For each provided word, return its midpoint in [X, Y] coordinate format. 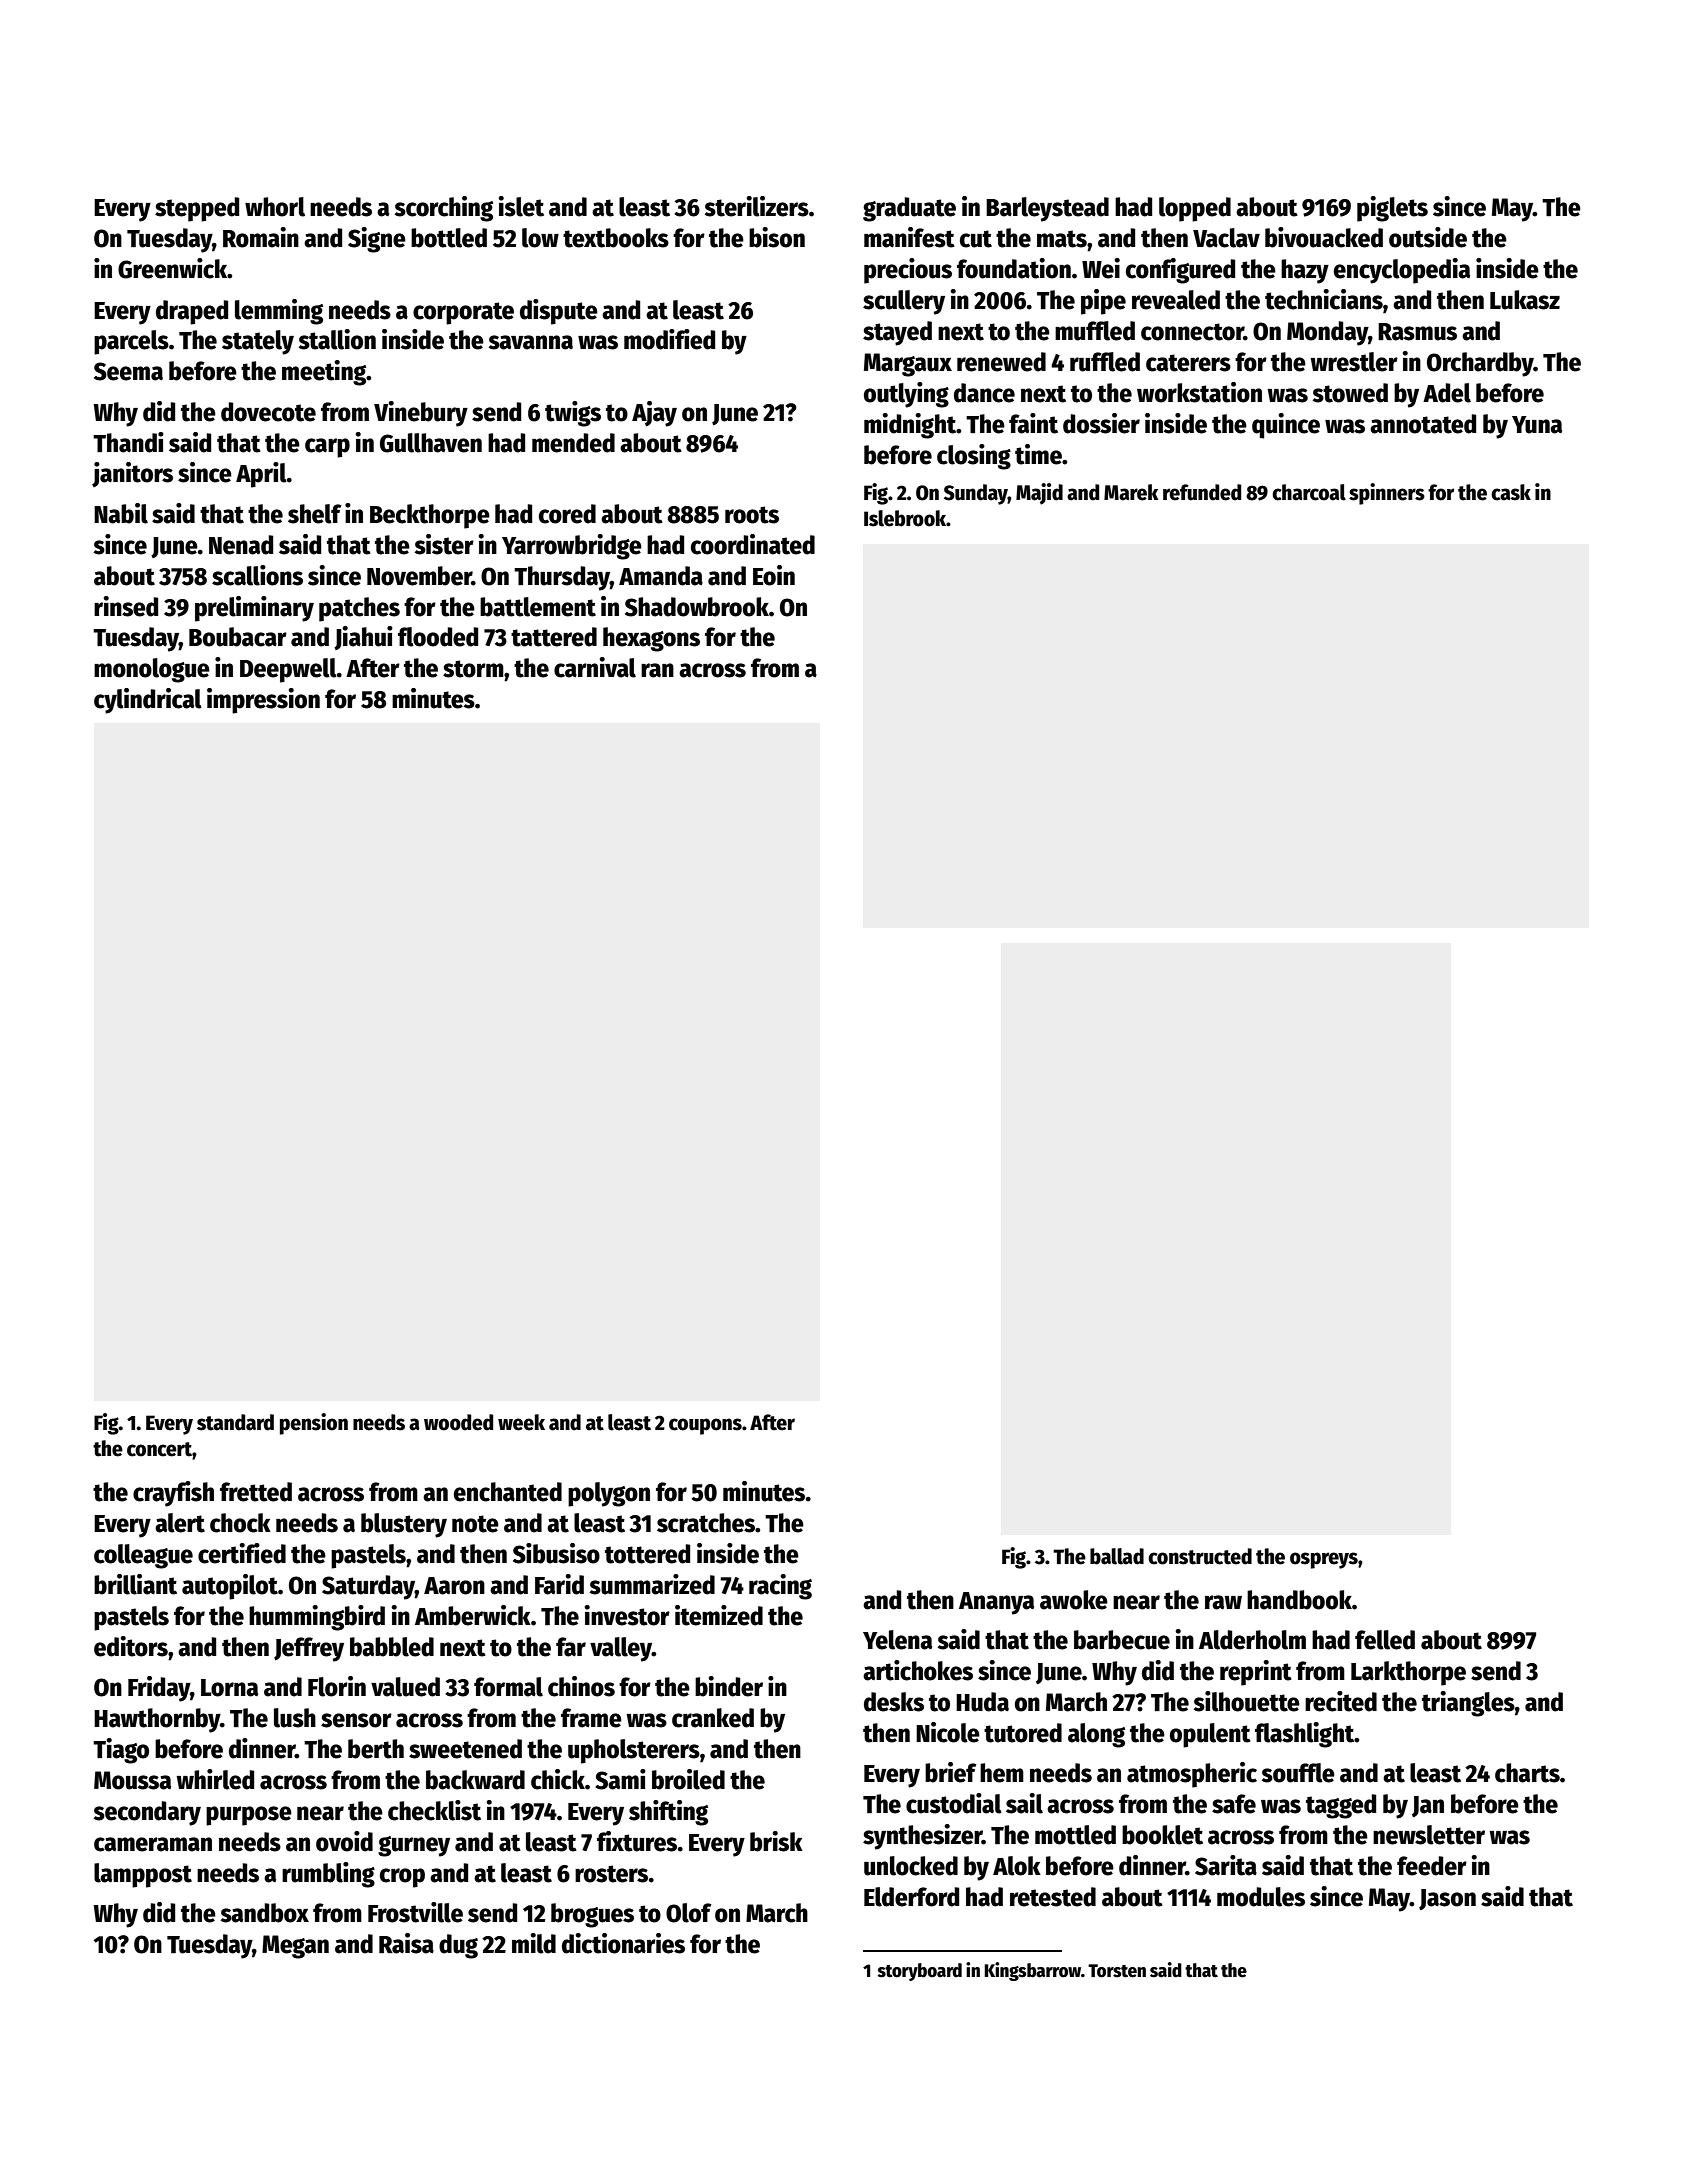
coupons [705, 1426]
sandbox [264, 1913]
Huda [982, 1702]
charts [1527, 1773]
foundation [1014, 268]
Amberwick [473, 1615]
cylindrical [148, 701]
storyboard [920, 1972]
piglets [1392, 209]
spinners [1387, 494]
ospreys [1324, 1560]
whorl [275, 207]
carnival [595, 667]
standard [235, 1422]
